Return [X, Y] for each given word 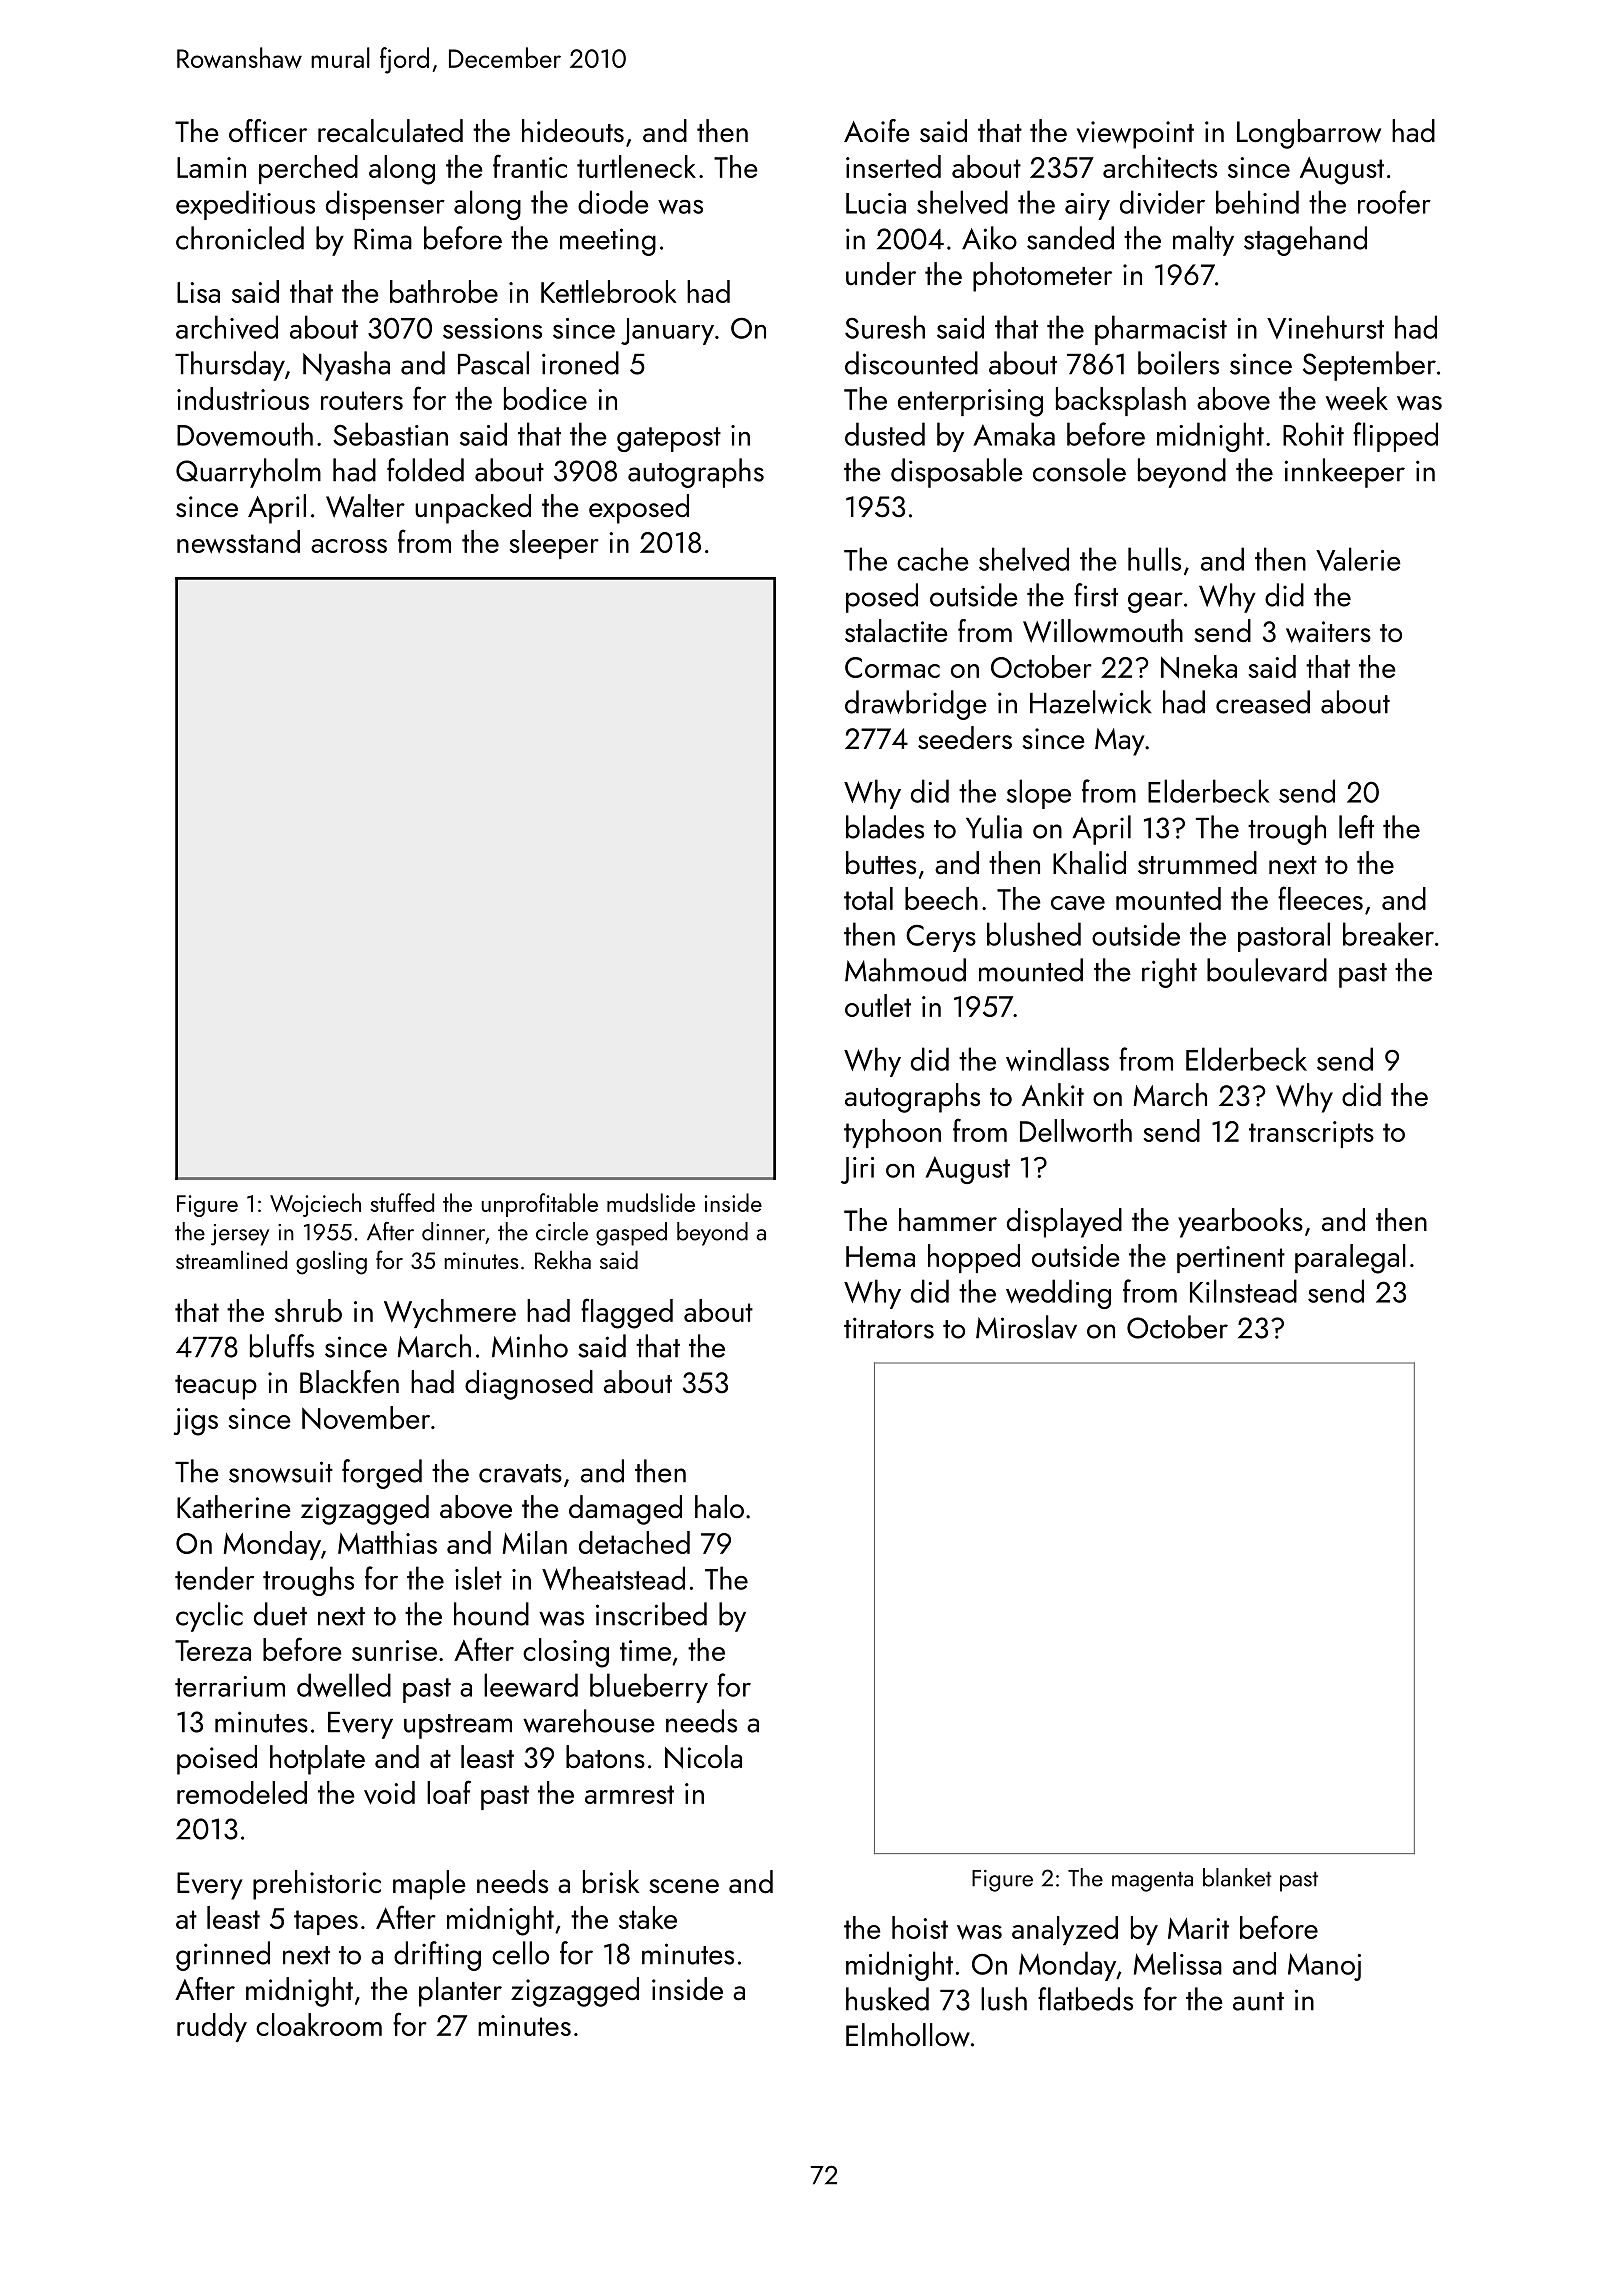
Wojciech [315, 1205]
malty [1203, 241]
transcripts [1311, 1134]
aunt [1258, 2001]
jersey [240, 1235]
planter [460, 1992]
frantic [530, 166]
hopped [974, 1258]
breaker [1388, 934]
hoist [920, 1927]
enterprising [970, 403]
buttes [881, 863]
